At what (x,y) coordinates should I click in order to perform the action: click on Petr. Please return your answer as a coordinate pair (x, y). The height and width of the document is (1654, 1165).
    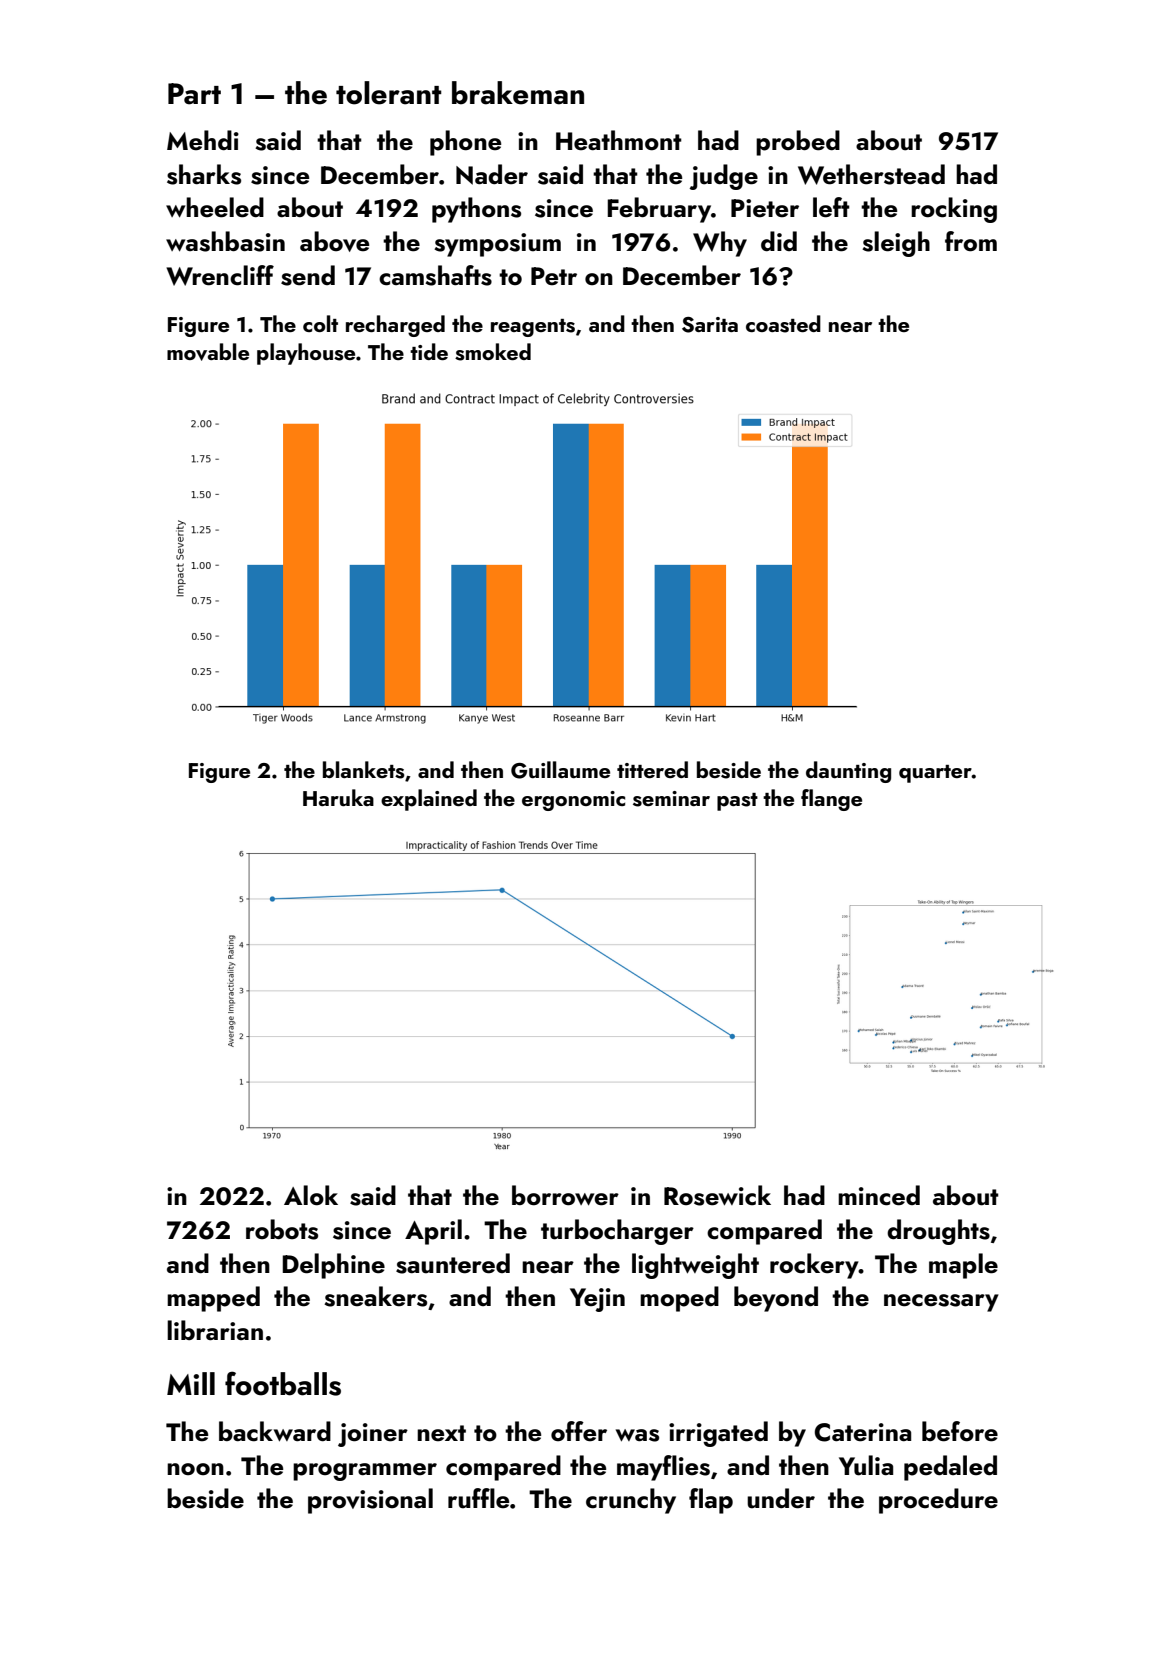
    Looking at the image, I should click on (554, 276).
